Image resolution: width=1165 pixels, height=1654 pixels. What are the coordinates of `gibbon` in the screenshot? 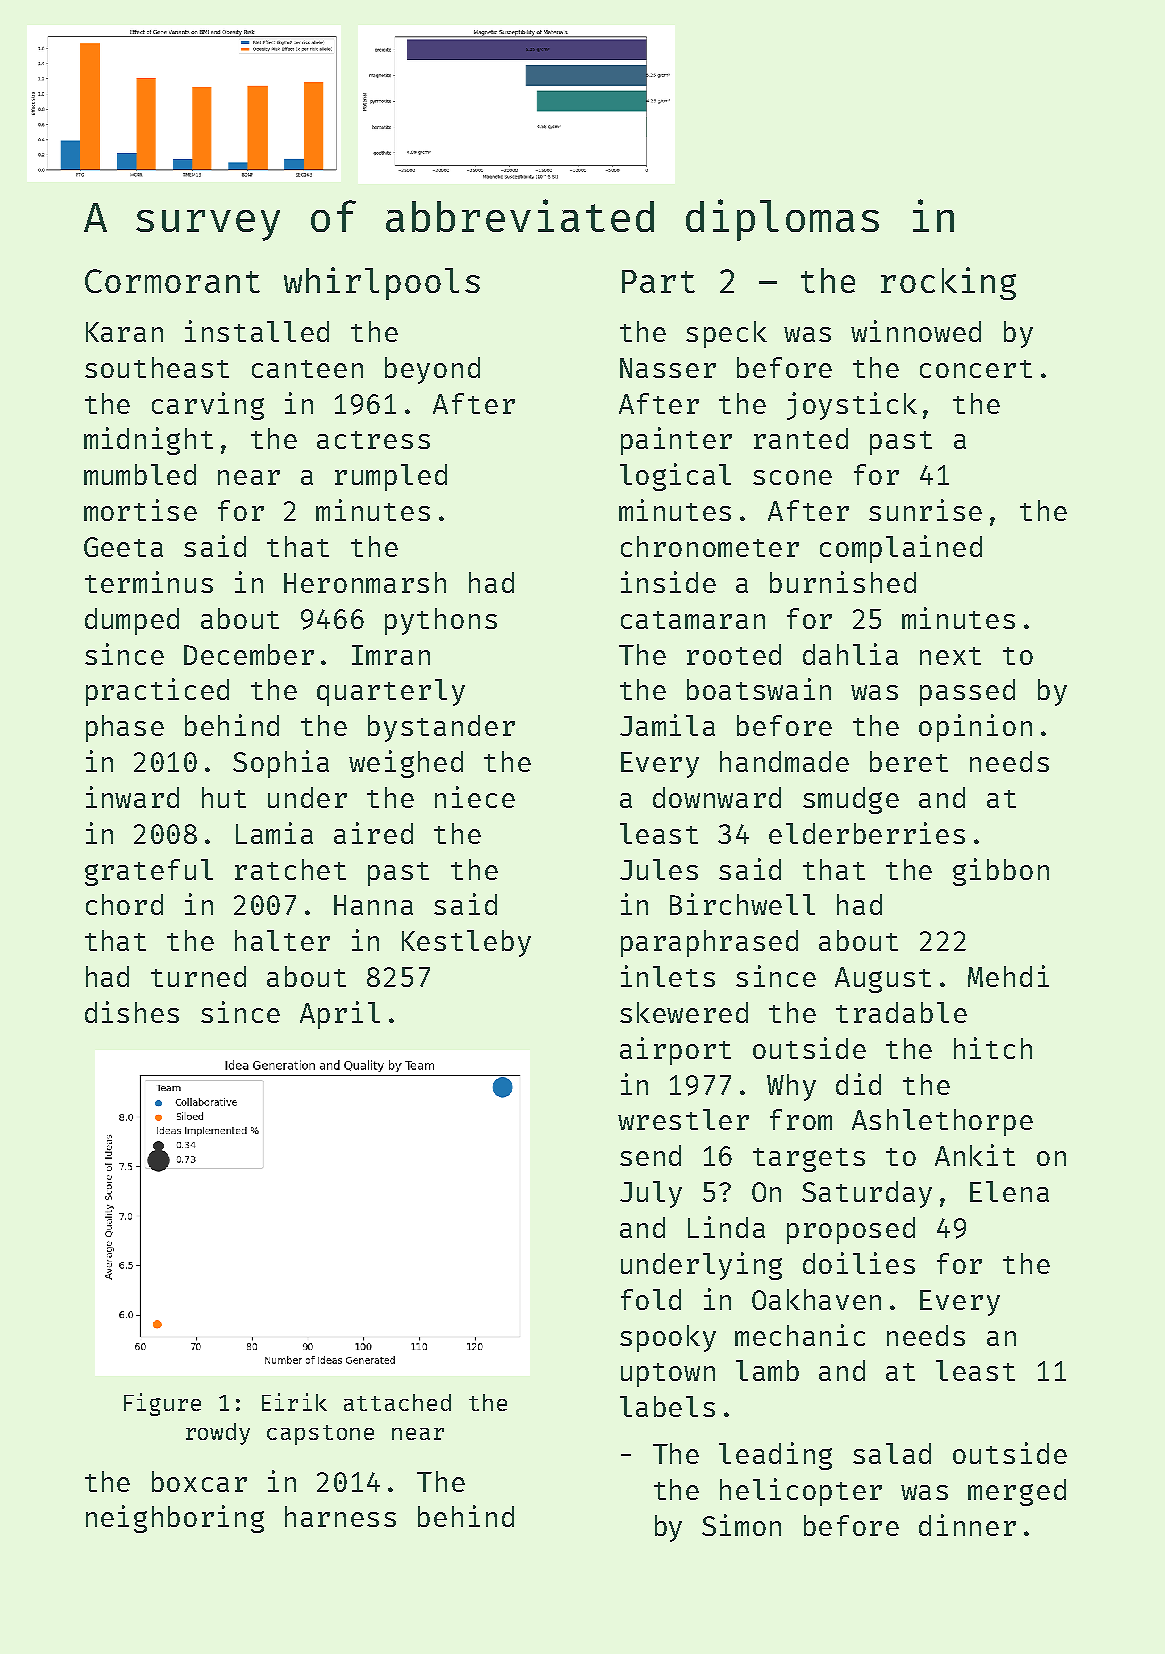 It's located at (1001, 872).
